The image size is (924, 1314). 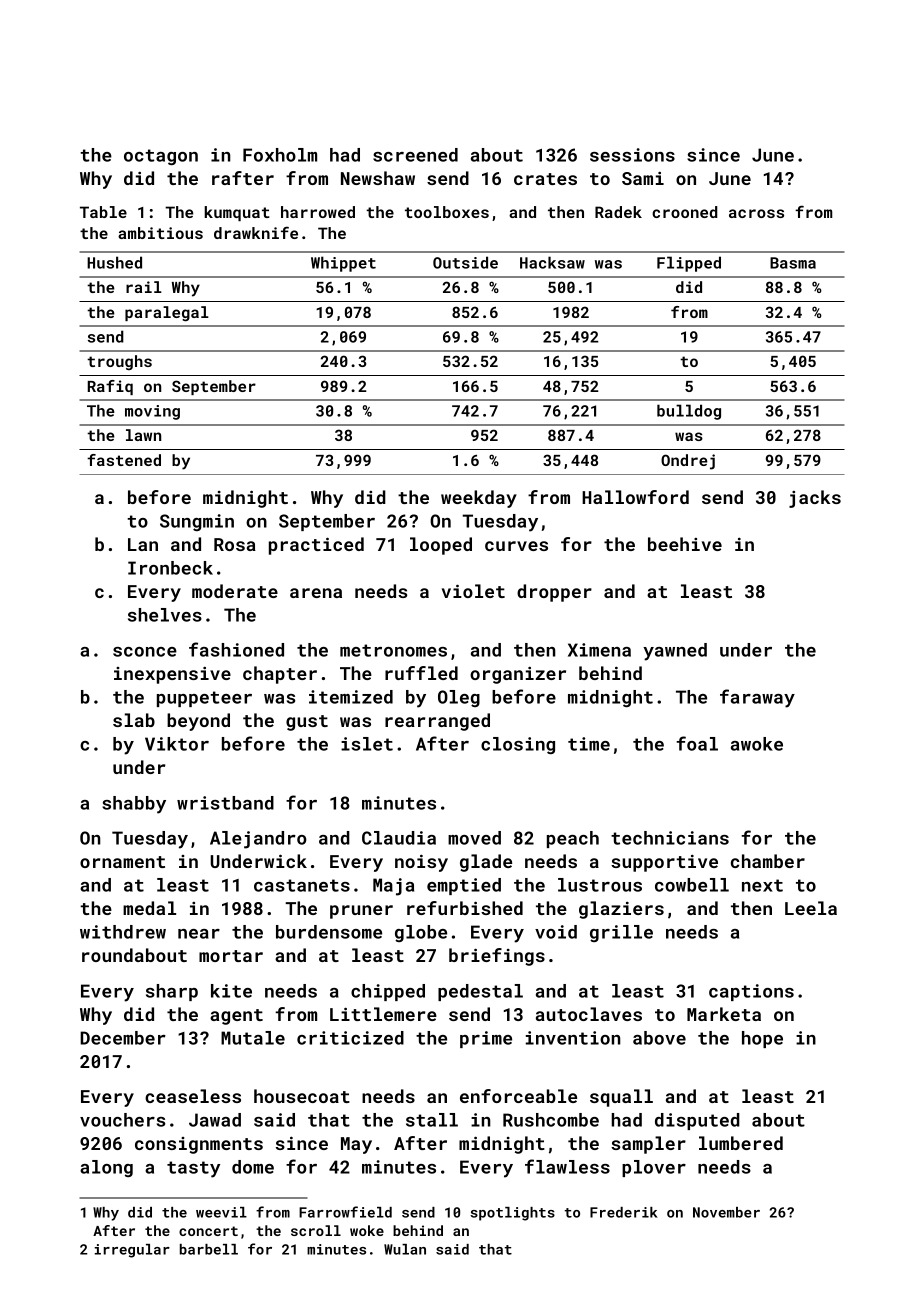 I want to click on islet, so click(x=367, y=744).
